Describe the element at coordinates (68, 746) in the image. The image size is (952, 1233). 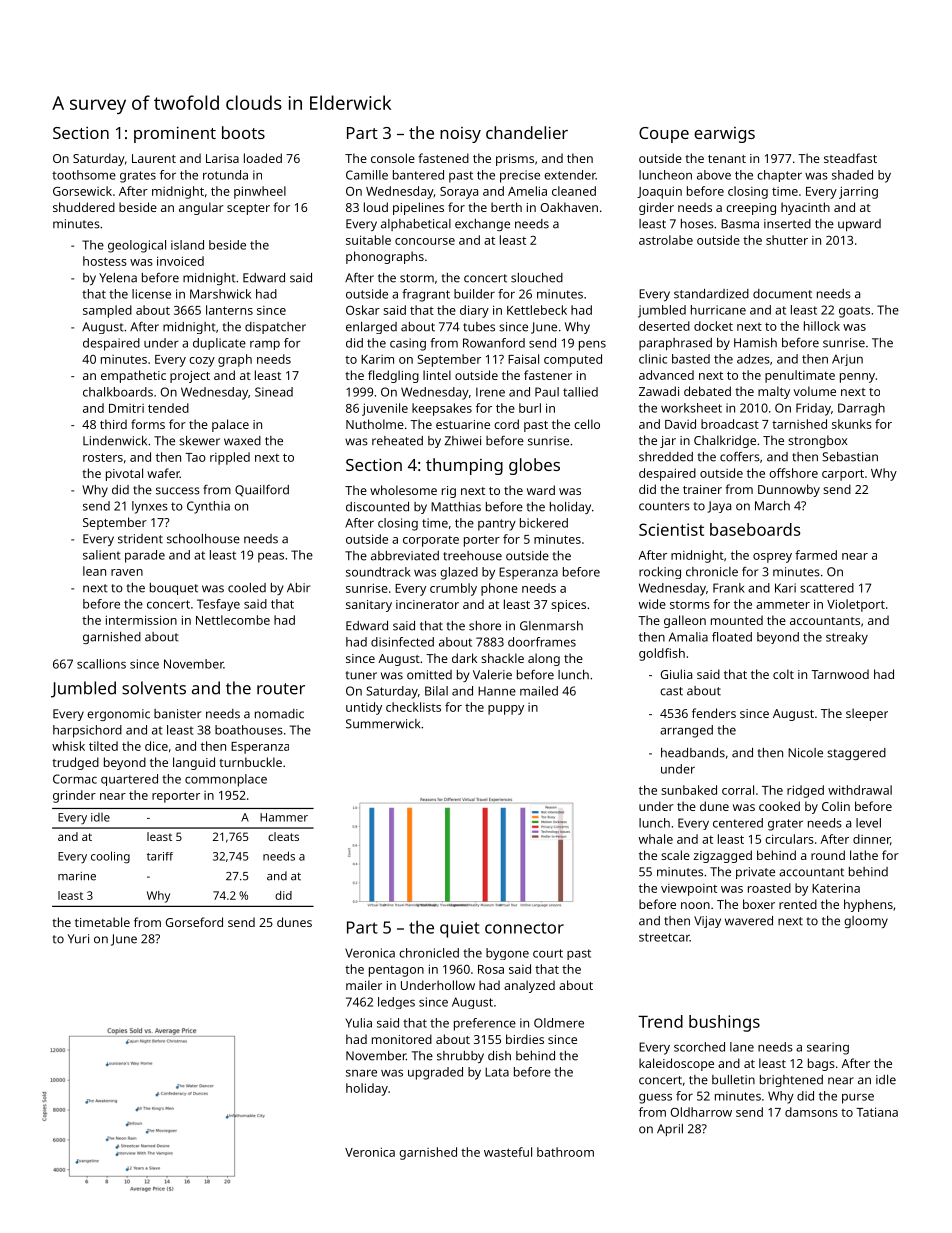
I see `whisk` at that location.
